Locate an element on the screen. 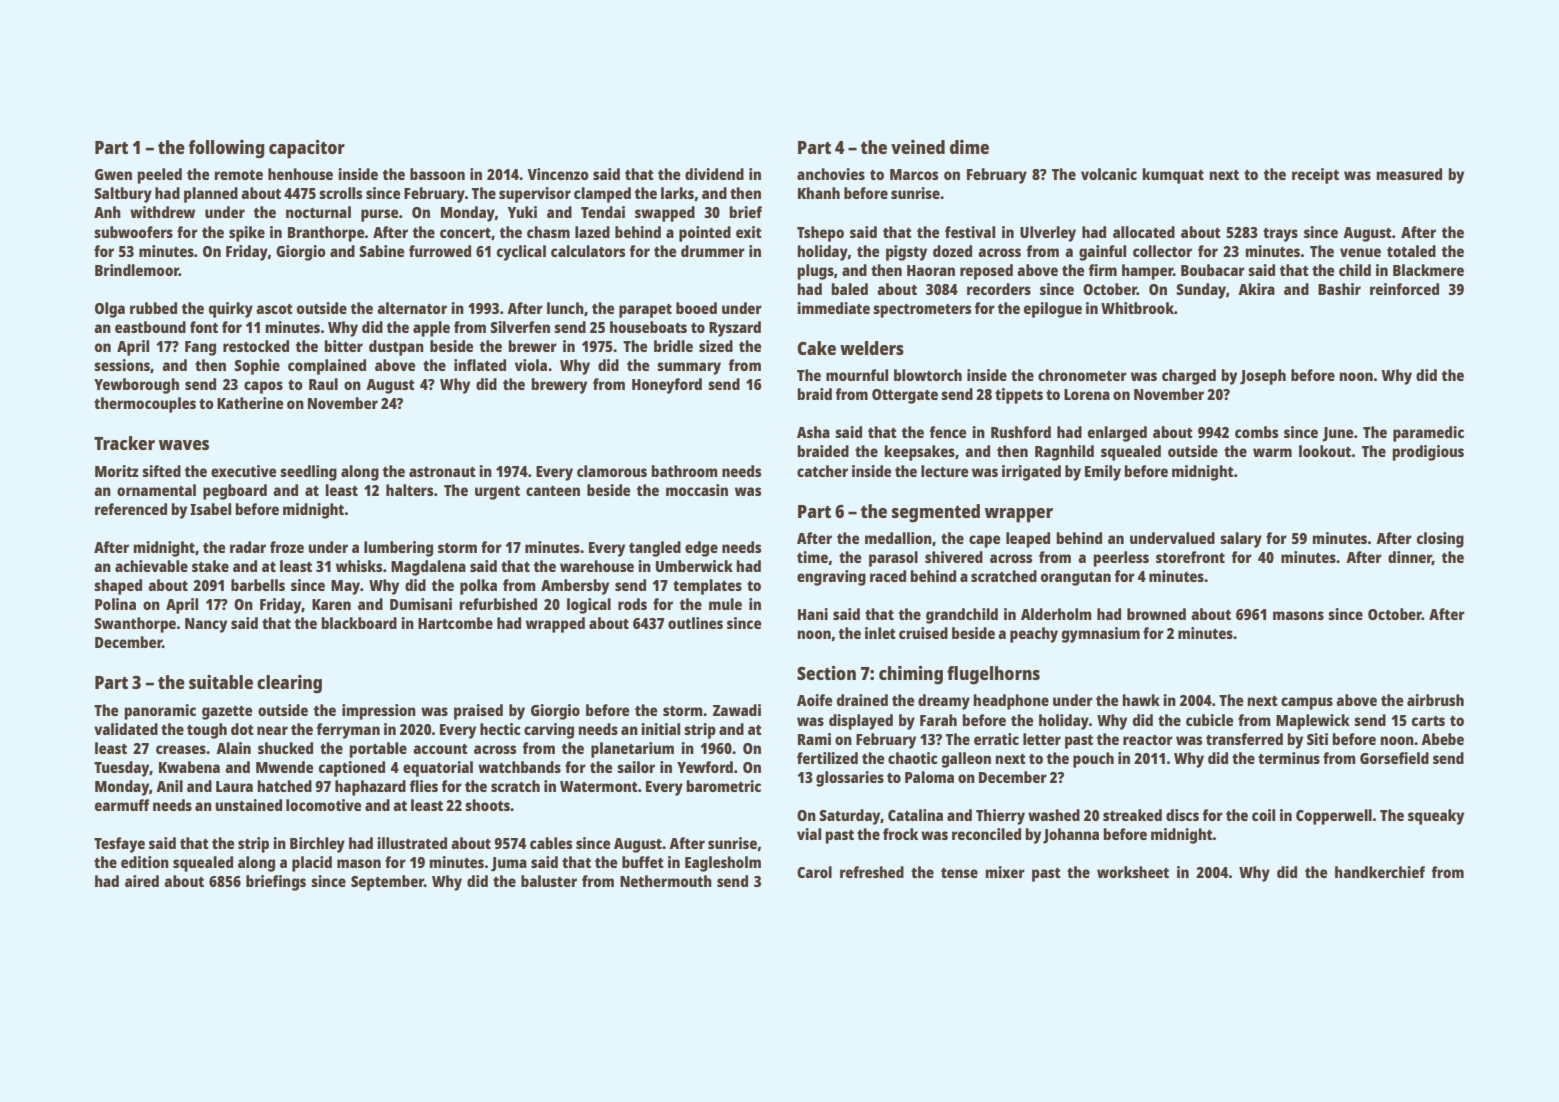  following is located at coordinates (227, 149).
